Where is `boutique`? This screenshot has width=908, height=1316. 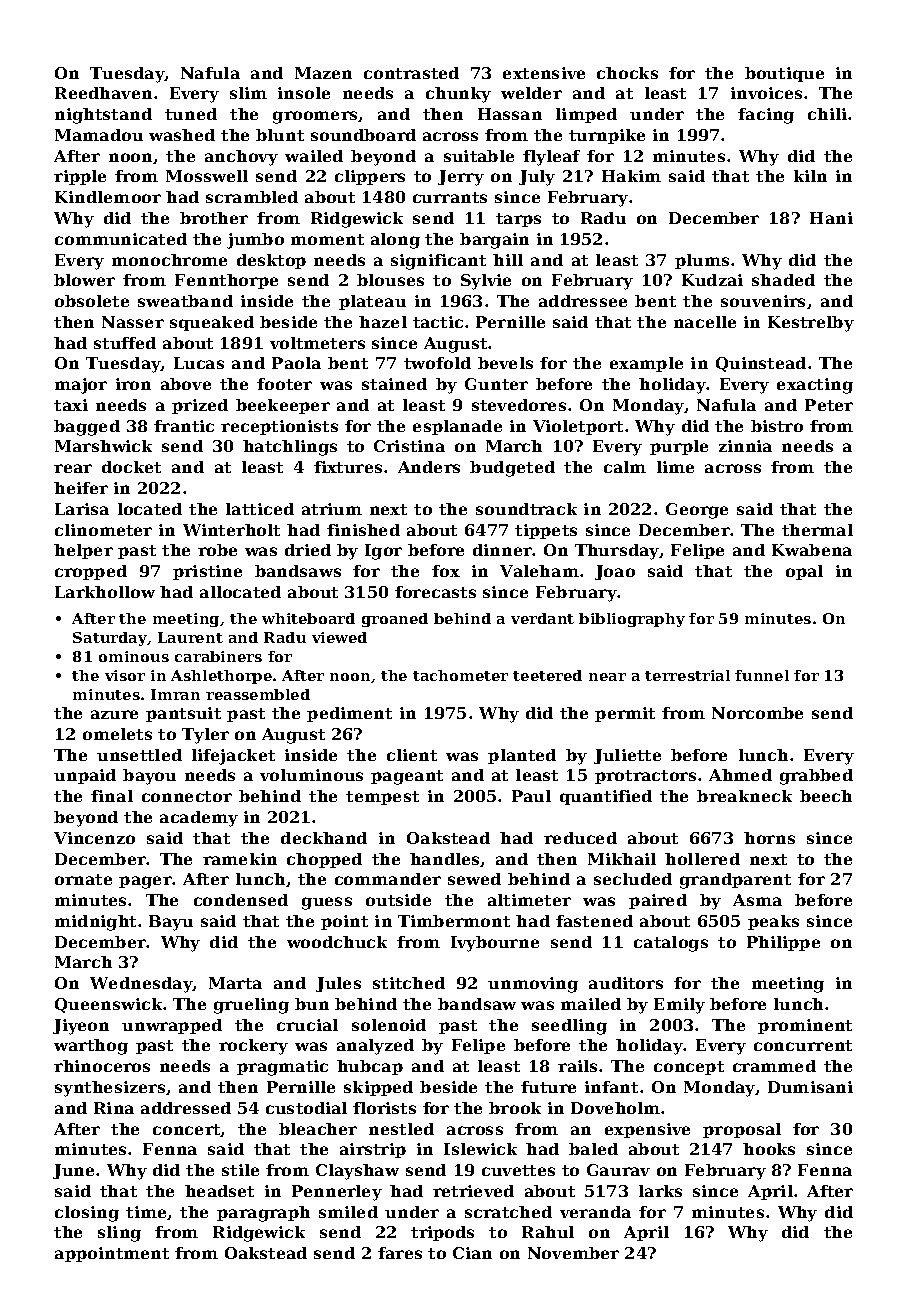
boutique is located at coordinates (784, 74).
